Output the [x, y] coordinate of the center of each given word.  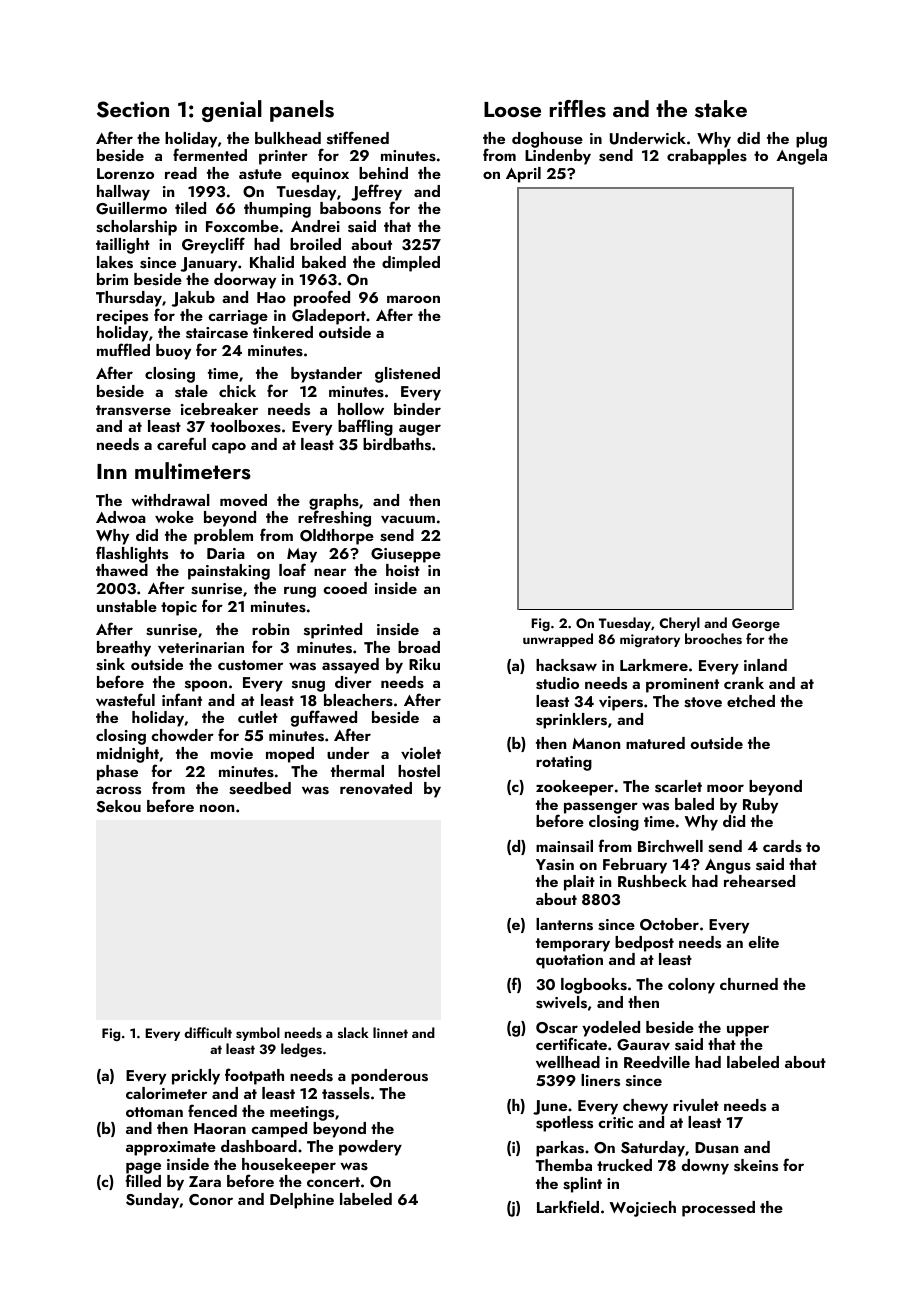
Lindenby [558, 157]
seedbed [260, 788]
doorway [245, 281]
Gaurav [643, 1045]
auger [420, 430]
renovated [376, 788]
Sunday [152, 1201]
